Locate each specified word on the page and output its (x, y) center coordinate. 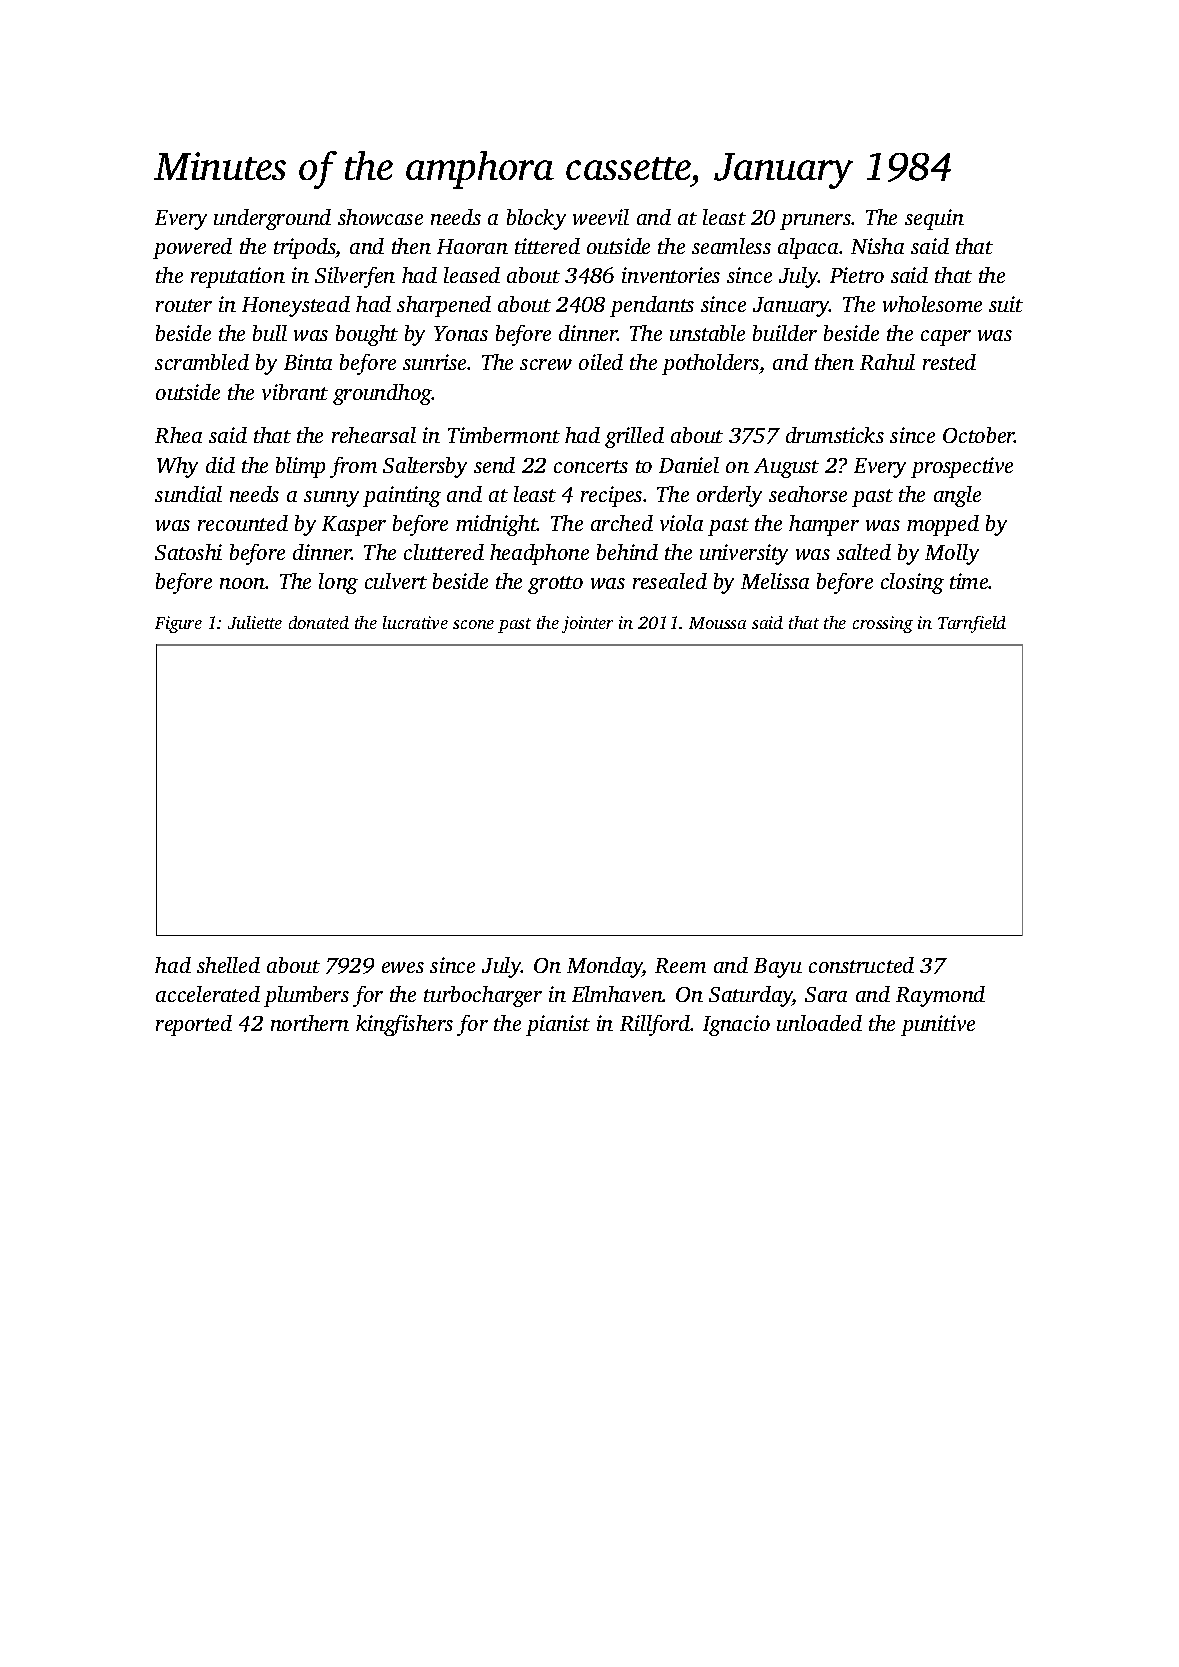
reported (194, 1025)
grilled (634, 437)
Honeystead (296, 306)
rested (949, 362)
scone (473, 624)
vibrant (295, 392)
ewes (403, 967)
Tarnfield (972, 624)
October (979, 435)
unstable (707, 333)
